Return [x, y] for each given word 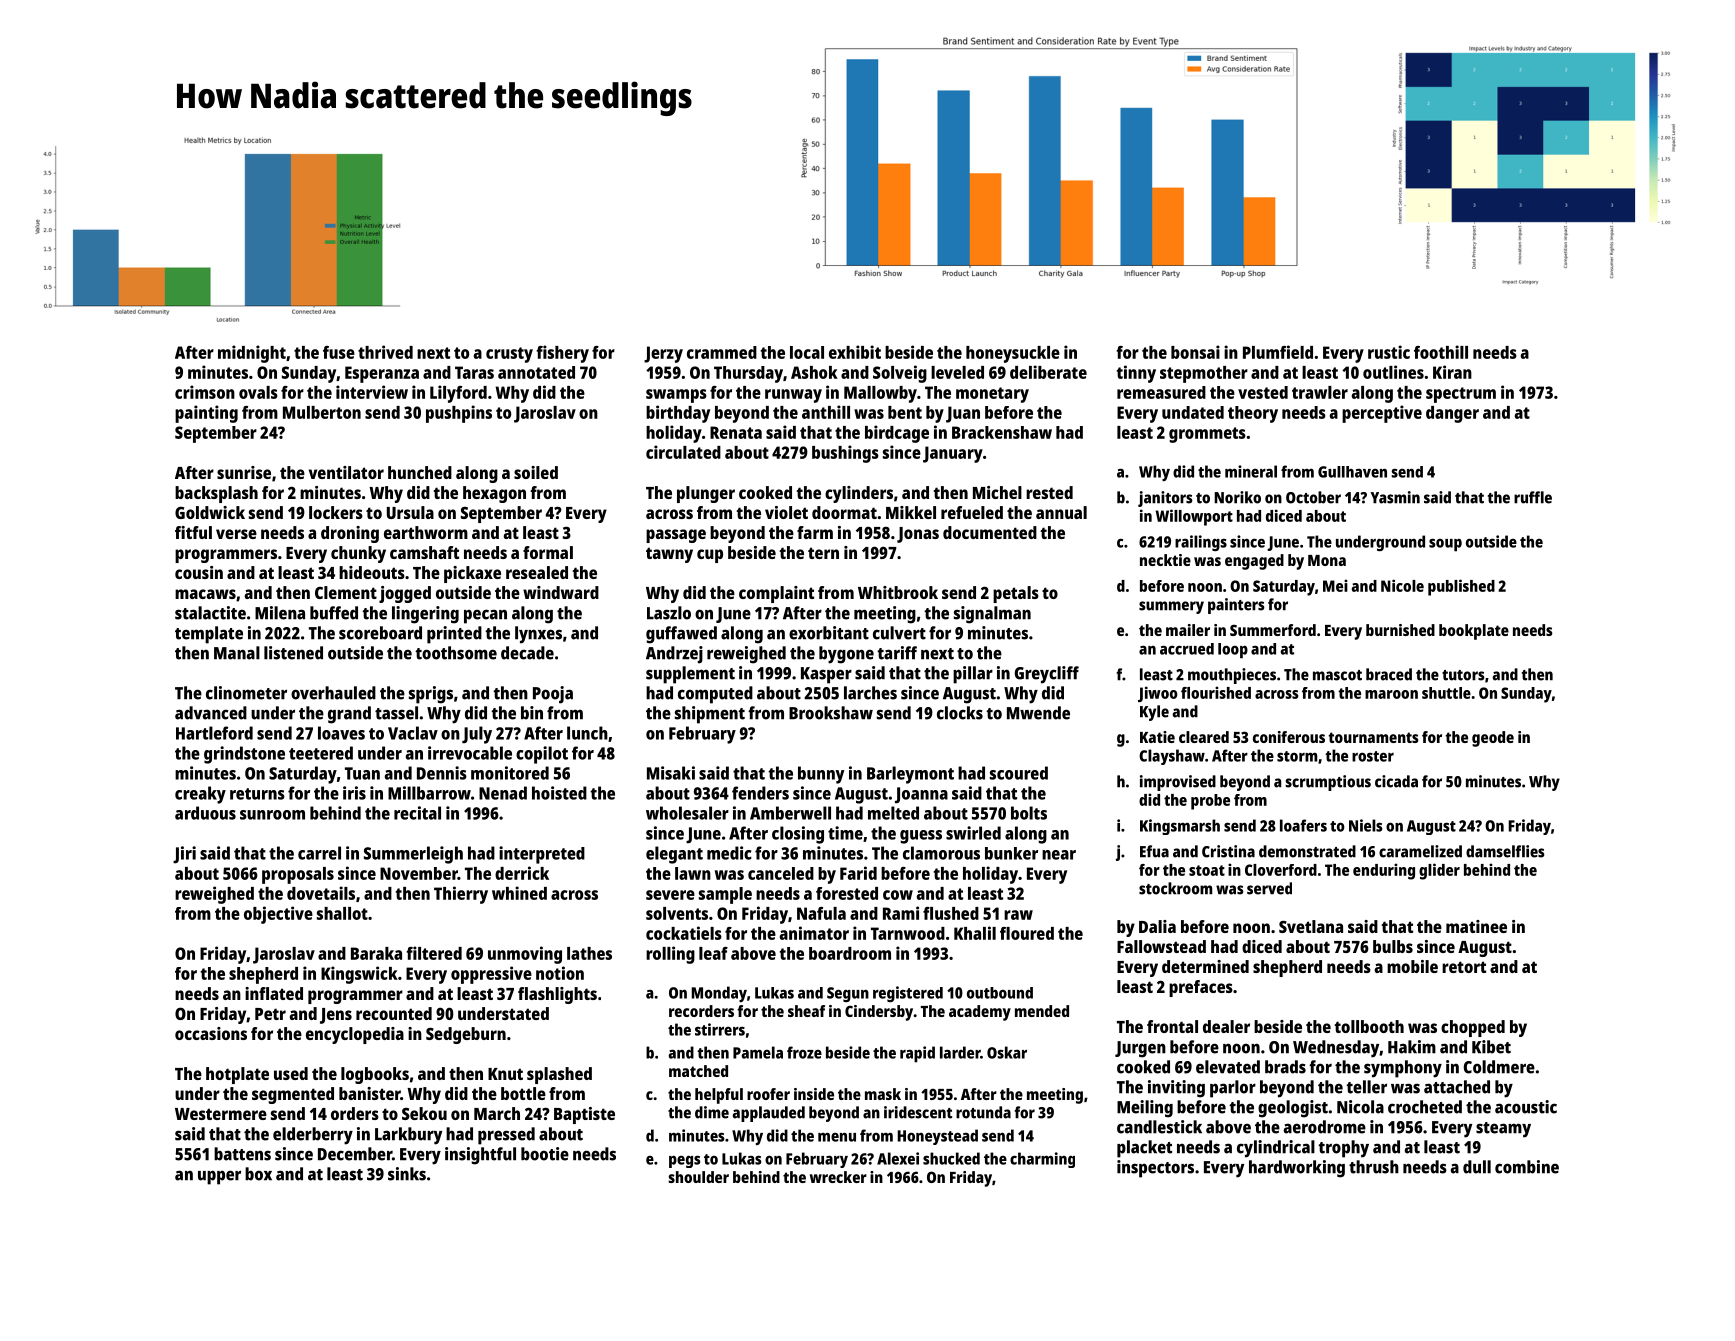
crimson [205, 392]
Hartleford [214, 733]
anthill [826, 412]
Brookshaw [831, 713]
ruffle [1533, 497]
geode [1493, 739]
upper [219, 1177]
